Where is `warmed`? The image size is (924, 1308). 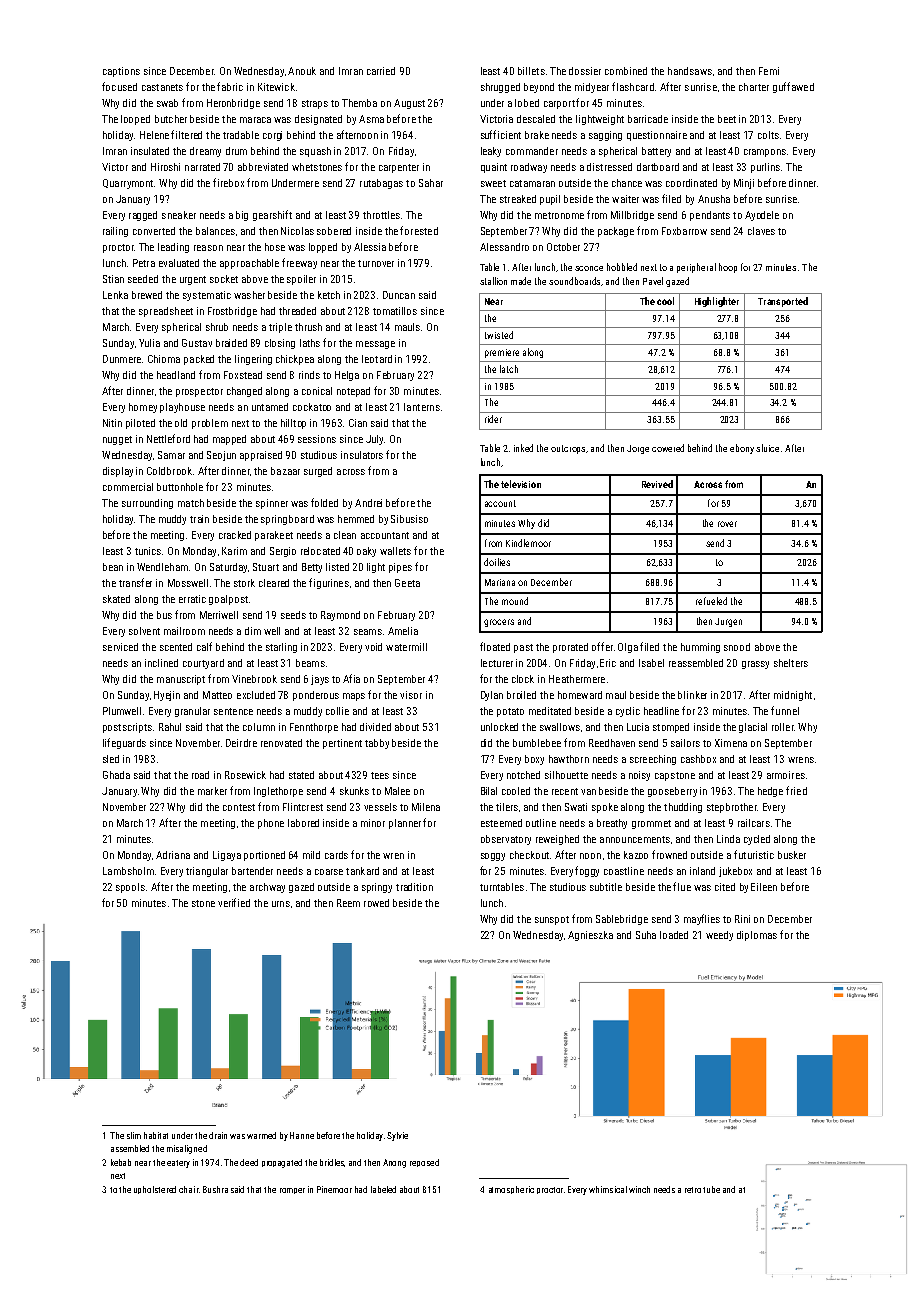
warmed is located at coordinates (261, 1135).
